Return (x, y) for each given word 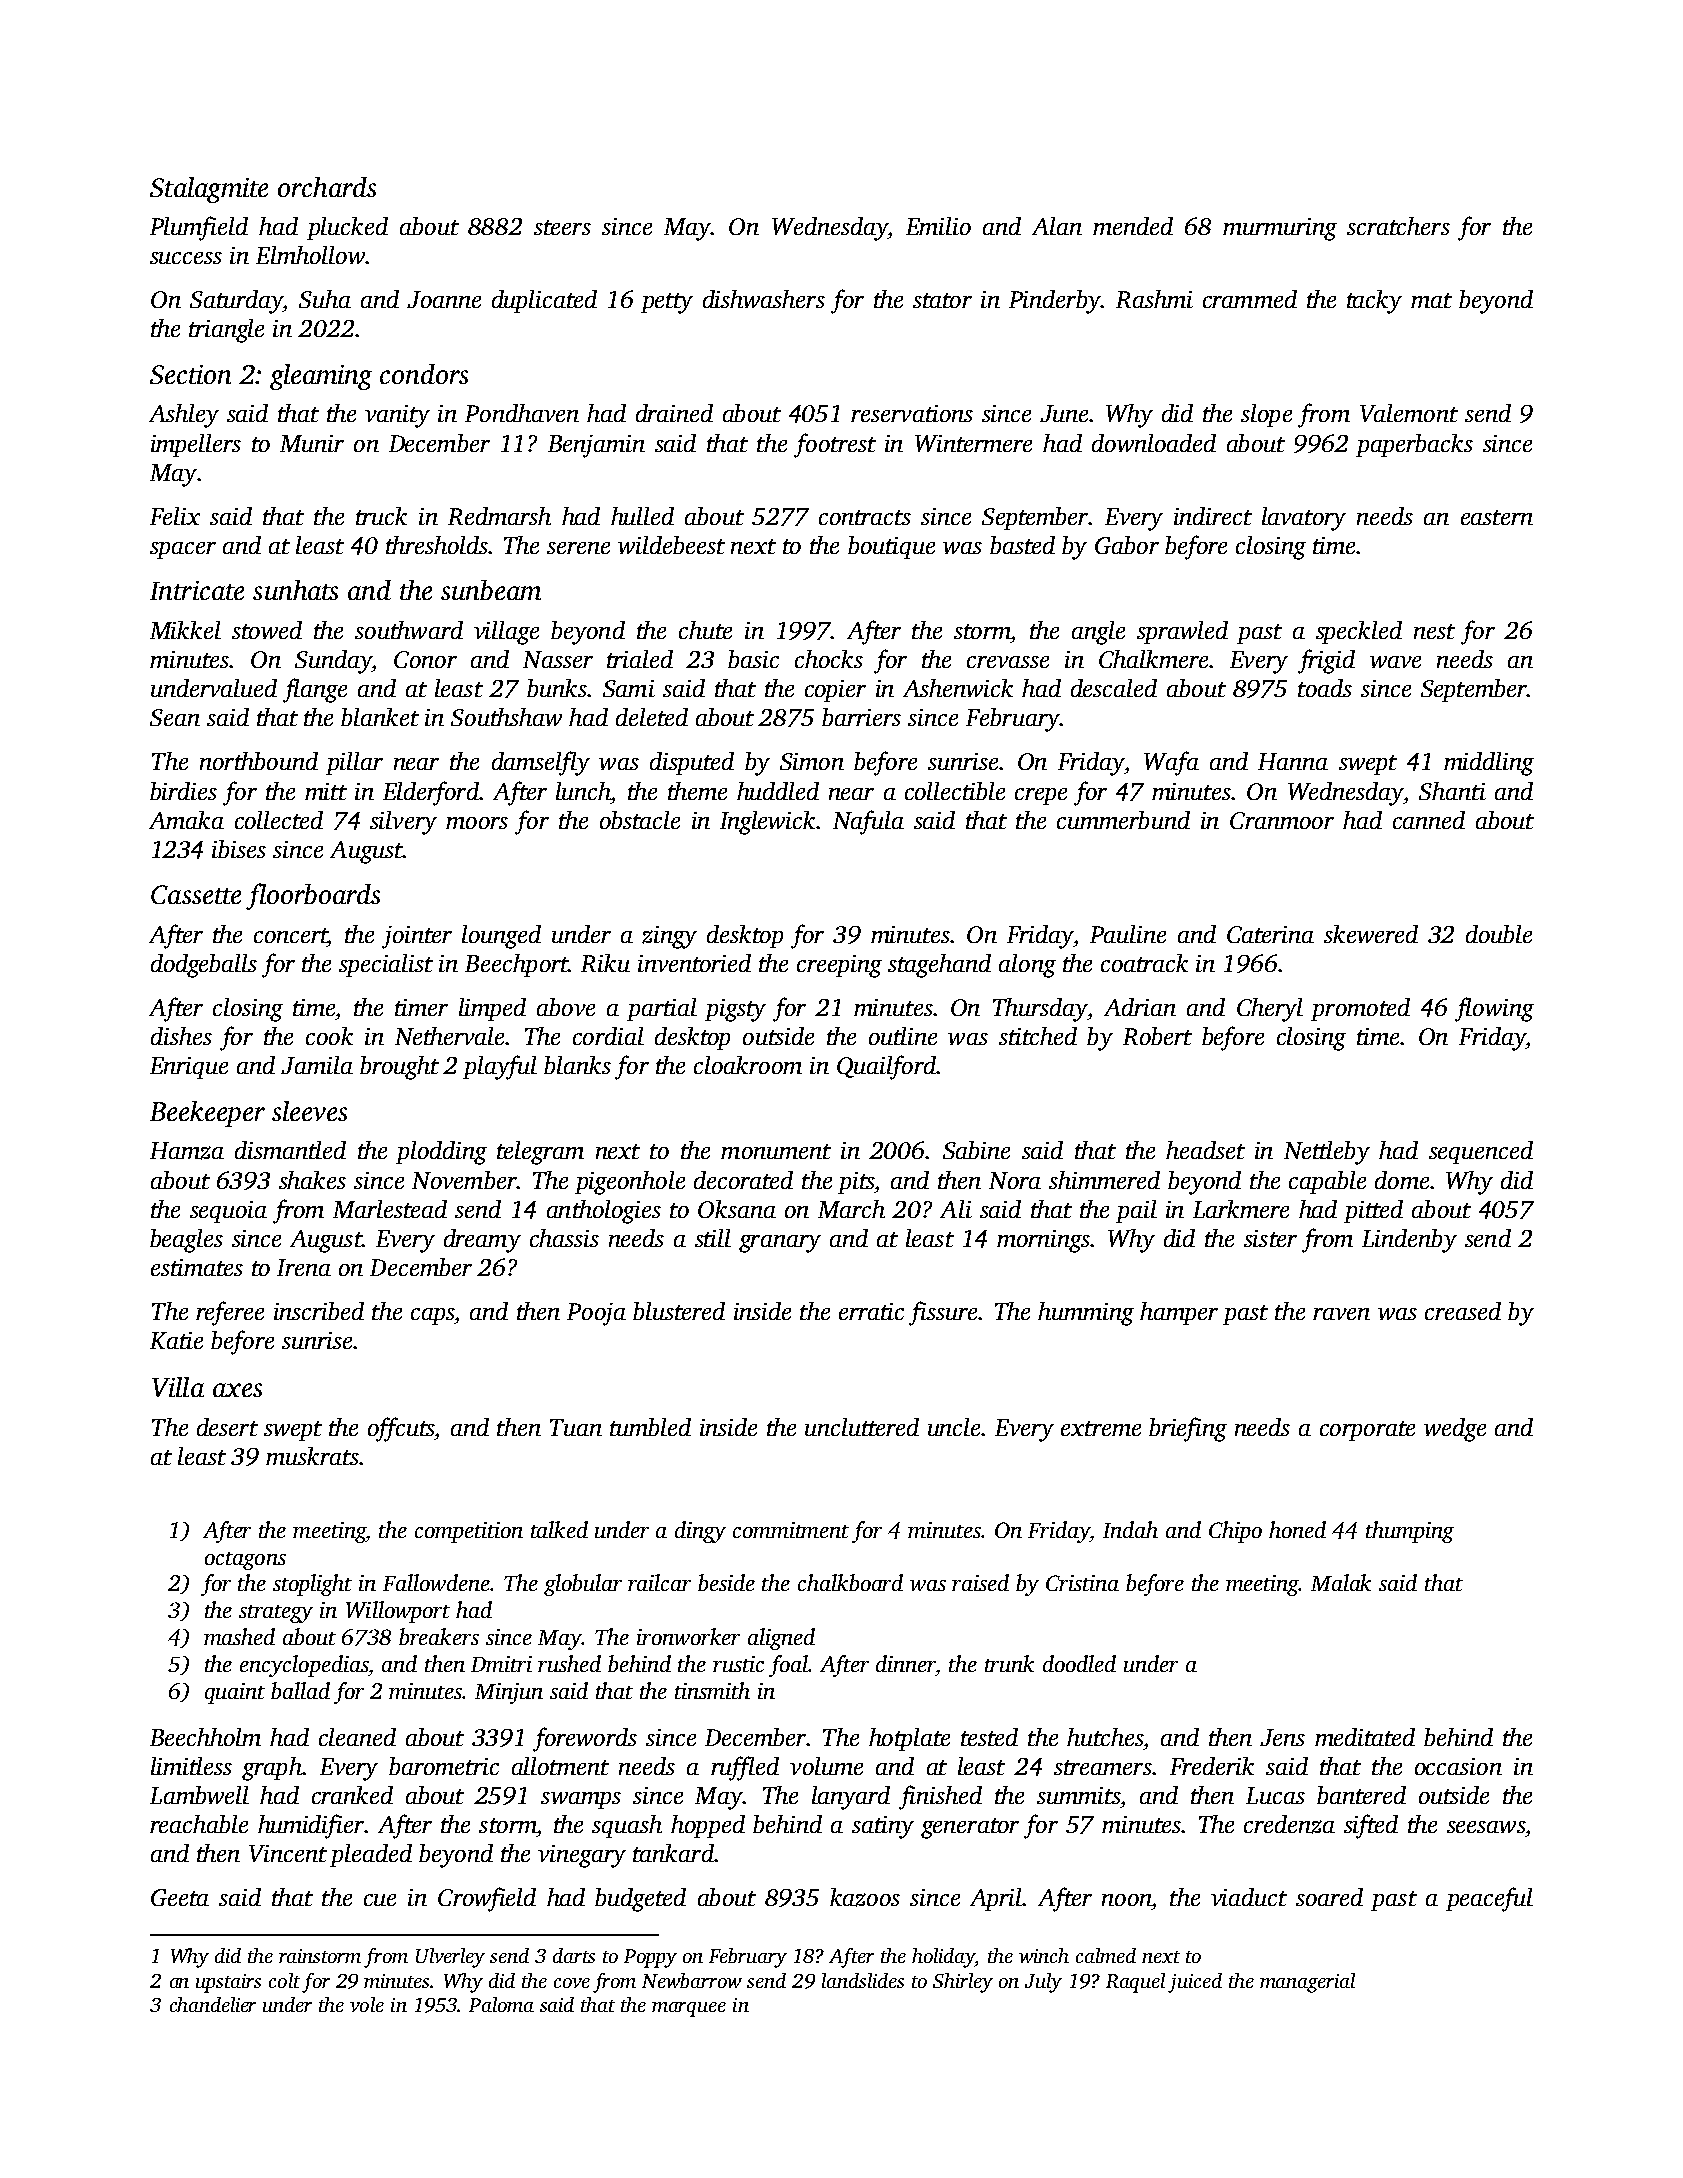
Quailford (886, 1067)
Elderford (431, 793)
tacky (1374, 302)
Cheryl (1270, 1010)
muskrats (312, 1456)
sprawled (1182, 632)
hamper (1179, 1313)
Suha (325, 299)
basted (1022, 545)
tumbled (650, 1427)
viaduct (1249, 1897)
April (996, 1899)
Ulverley (450, 1958)
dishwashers (764, 299)
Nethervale (449, 1036)
